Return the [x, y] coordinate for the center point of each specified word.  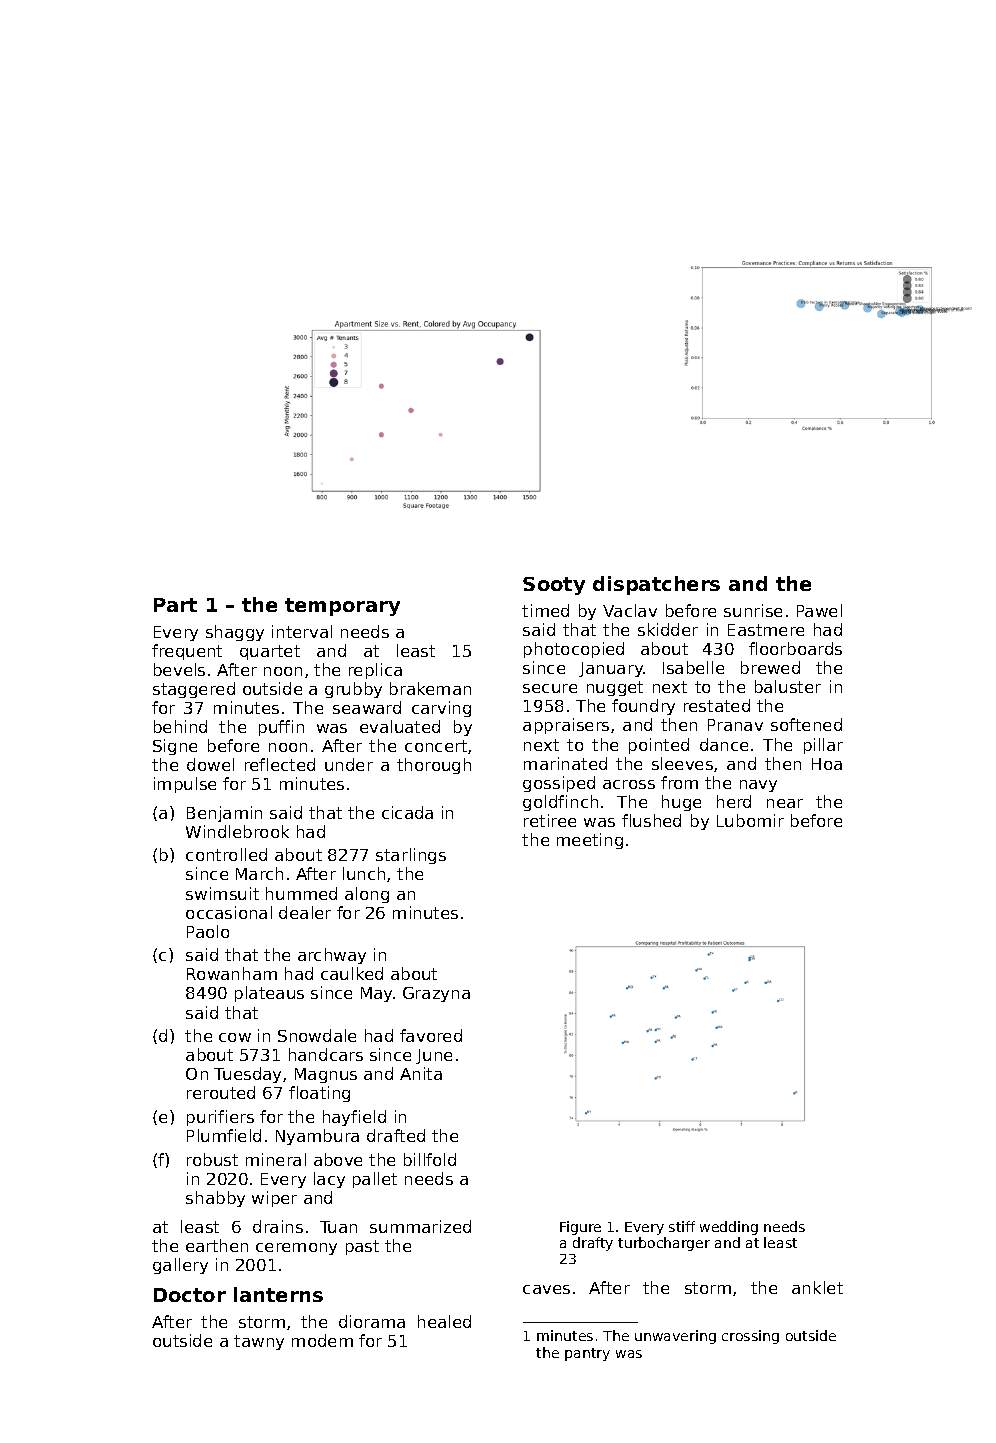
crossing [750, 1337]
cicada [407, 812]
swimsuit [222, 893]
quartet [270, 652]
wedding [729, 1228]
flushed [651, 820]
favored [431, 1035]
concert [436, 746]
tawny [259, 1342]
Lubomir [750, 820]
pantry [587, 1354]
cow [235, 1037]
